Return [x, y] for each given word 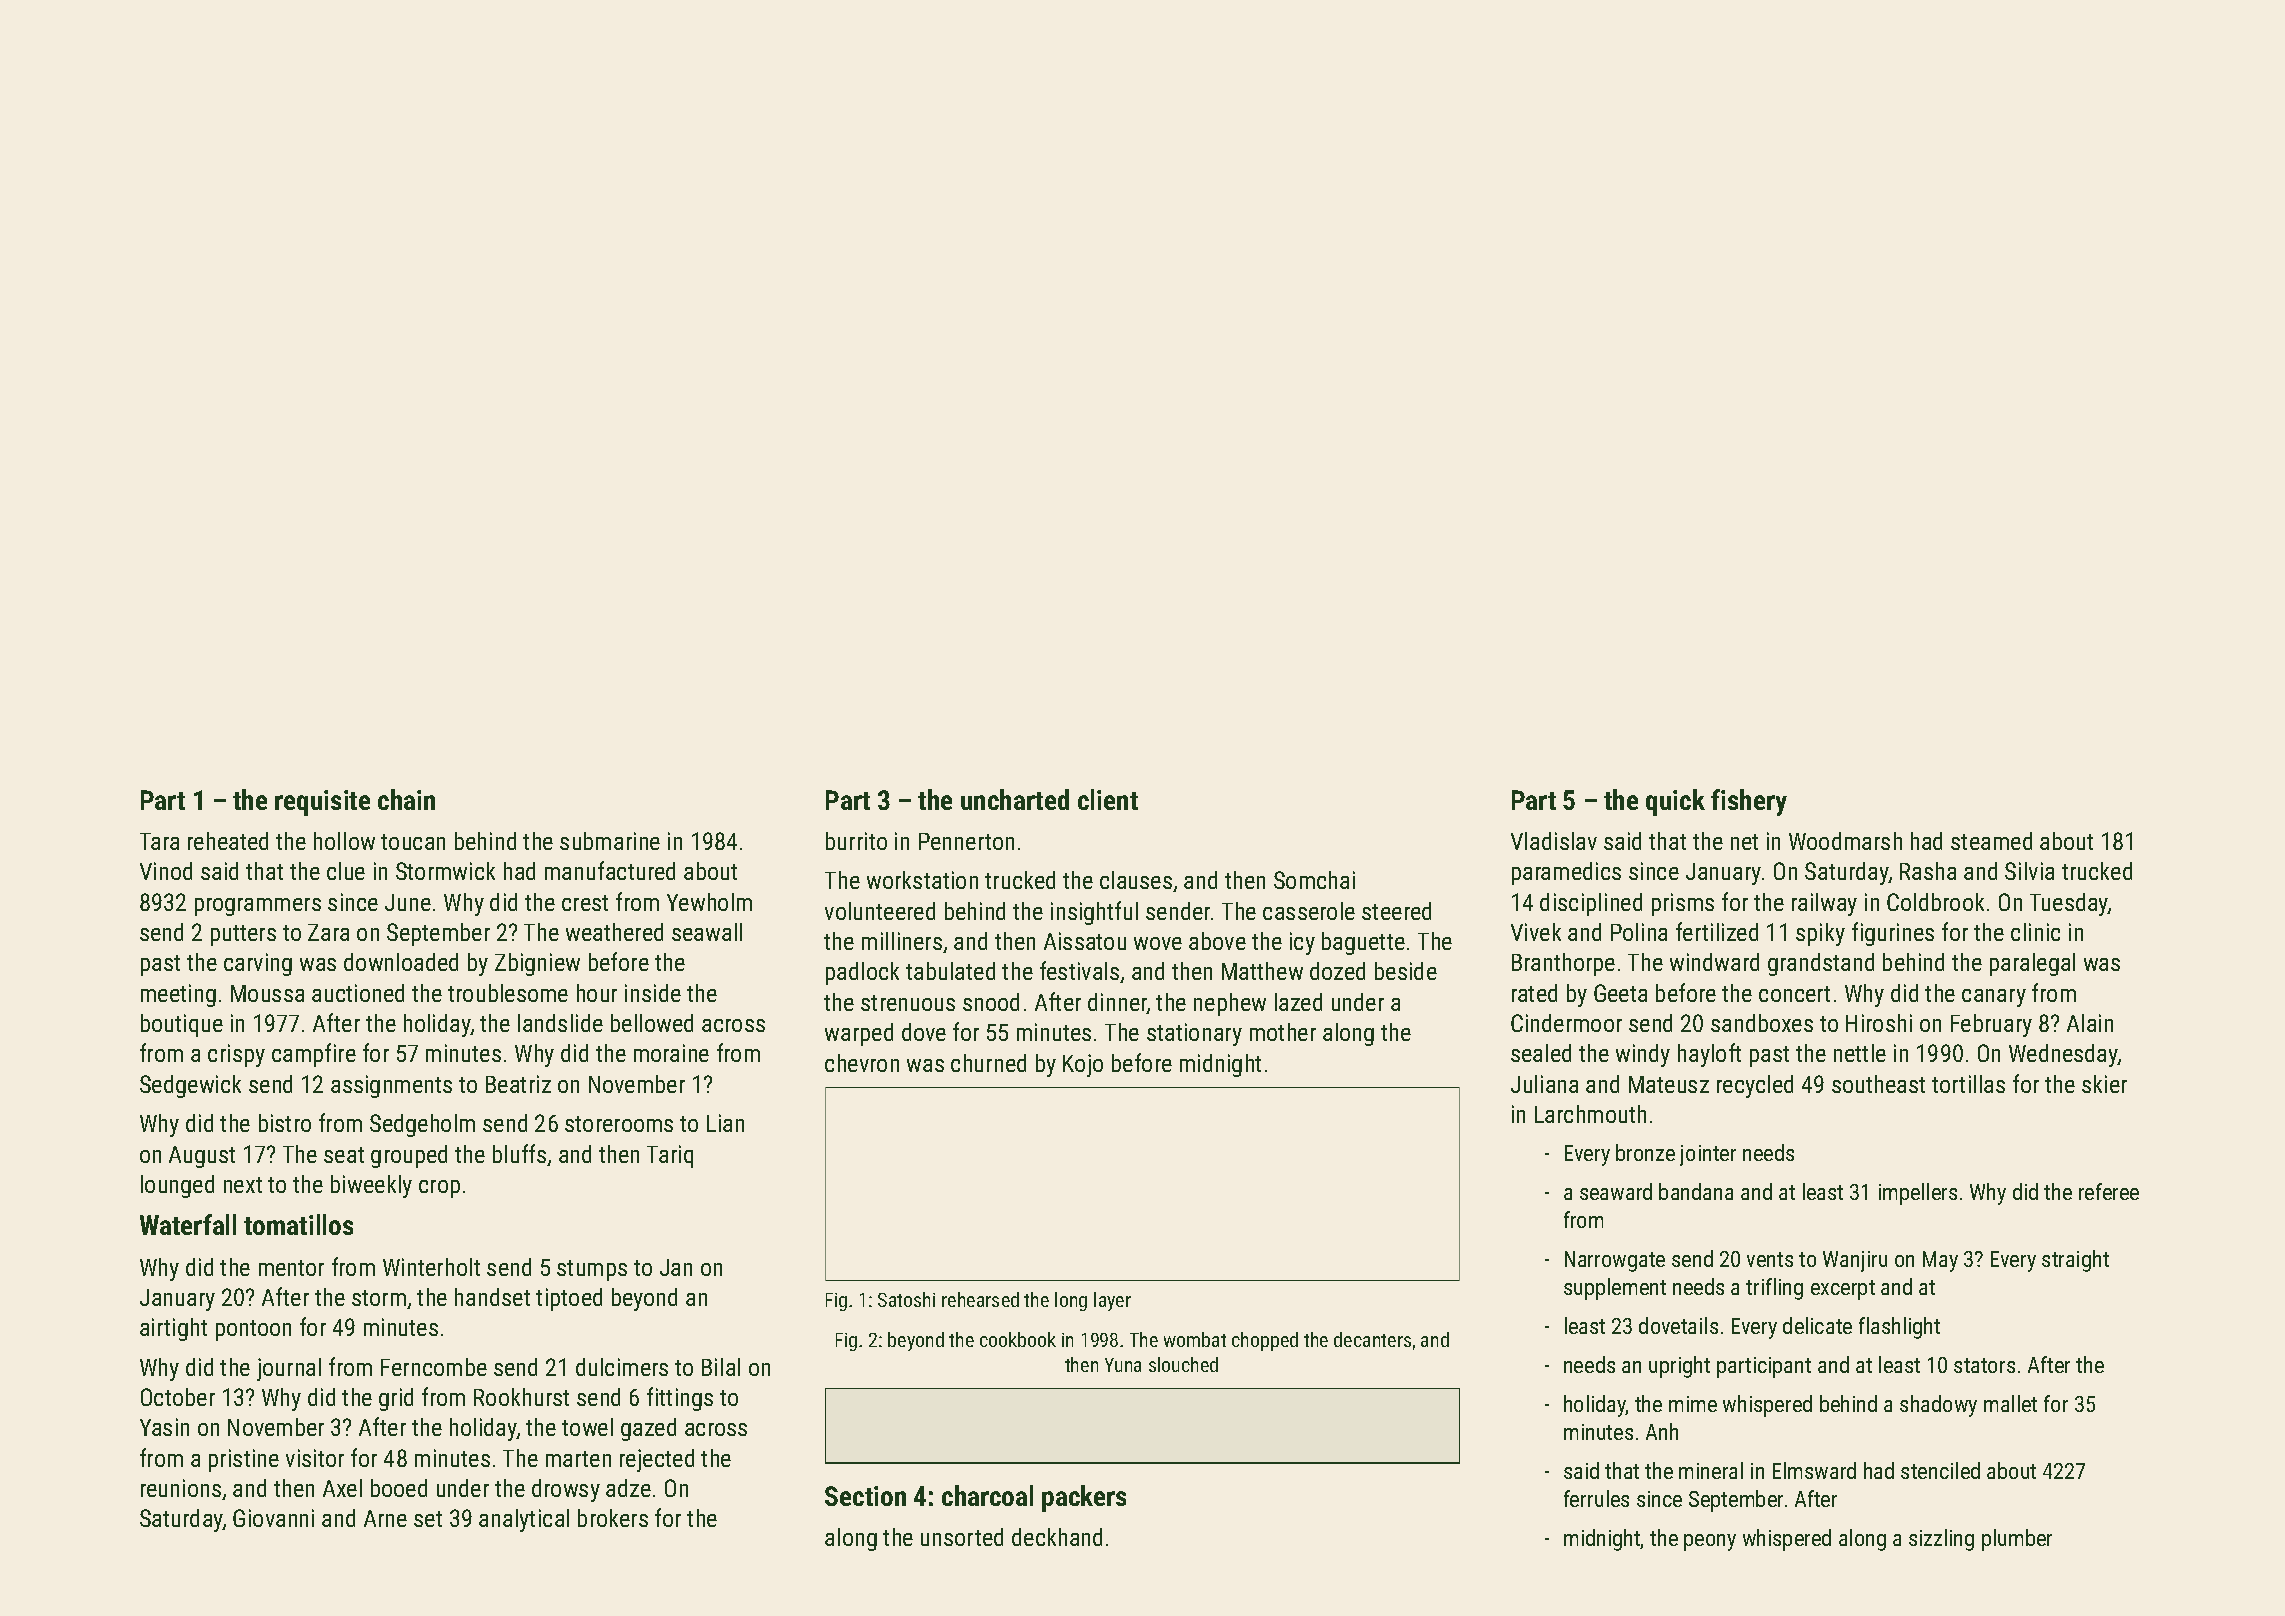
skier [2104, 1084]
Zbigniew [537, 964]
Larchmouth [1590, 1114]
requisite [322, 803]
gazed [648, 1429]
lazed [1298, 1002]
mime [1693, 1404]
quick [1675, 802]
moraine [671, 1053]
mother [1283, 1032]
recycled [1755, 1086]
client [1108, 799]
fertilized [1717, 931]
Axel [342, 1488]
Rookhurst [521, 1397]
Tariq [670, 1156]
